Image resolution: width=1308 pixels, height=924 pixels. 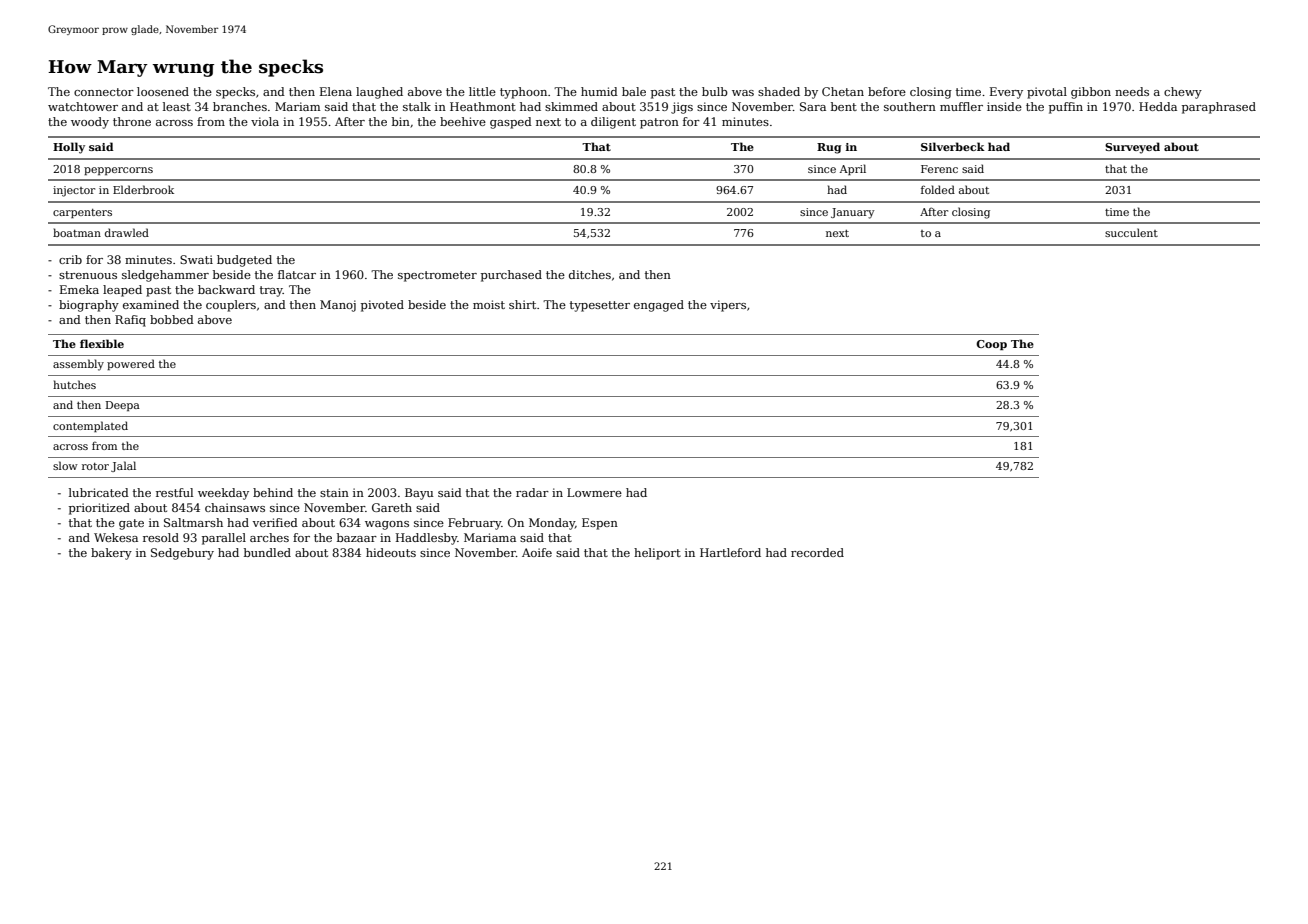 What do you see at coordinates (267, 552) in the page?
I see `bundled` at bounding box center [267, 552].
